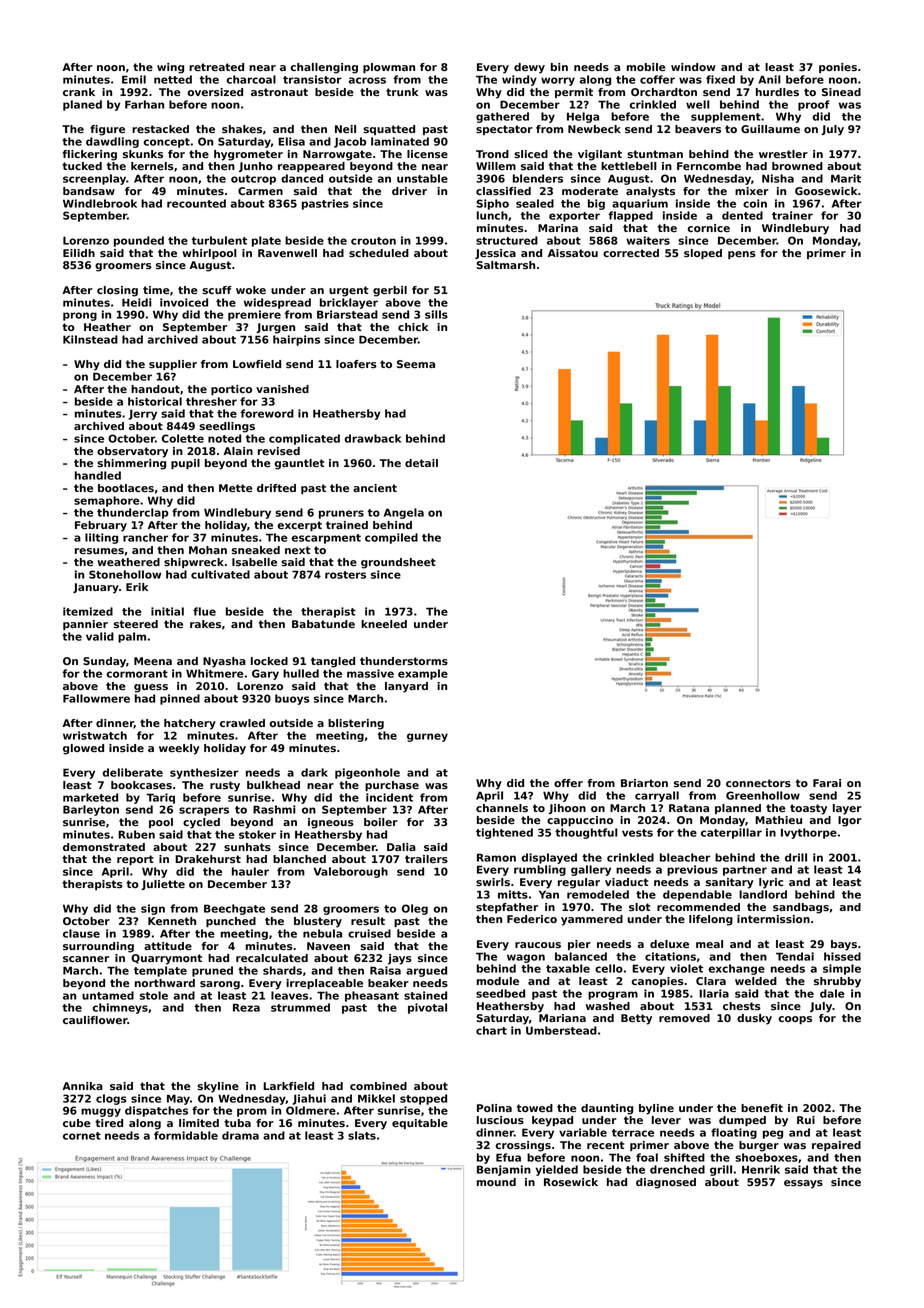 Image resolution: width=924 pixels, height=1308 pixels. What do you see at coordinates (331, 823) in the screenshot?
I see `igneous` at bounding box center [331, 823].
